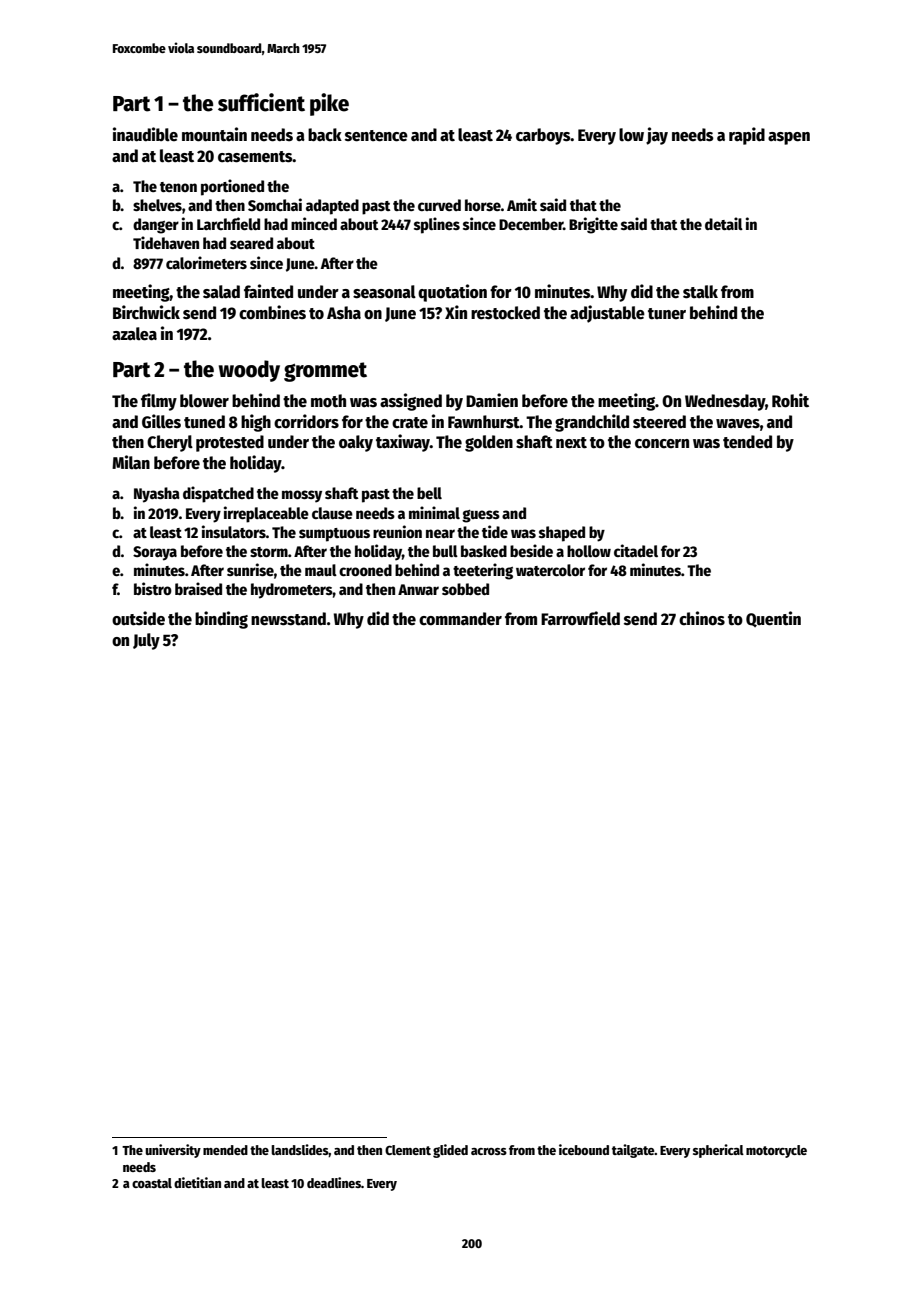  Describe the element at coordinates (397, 531) in the image. I see `reunion` at that location.
